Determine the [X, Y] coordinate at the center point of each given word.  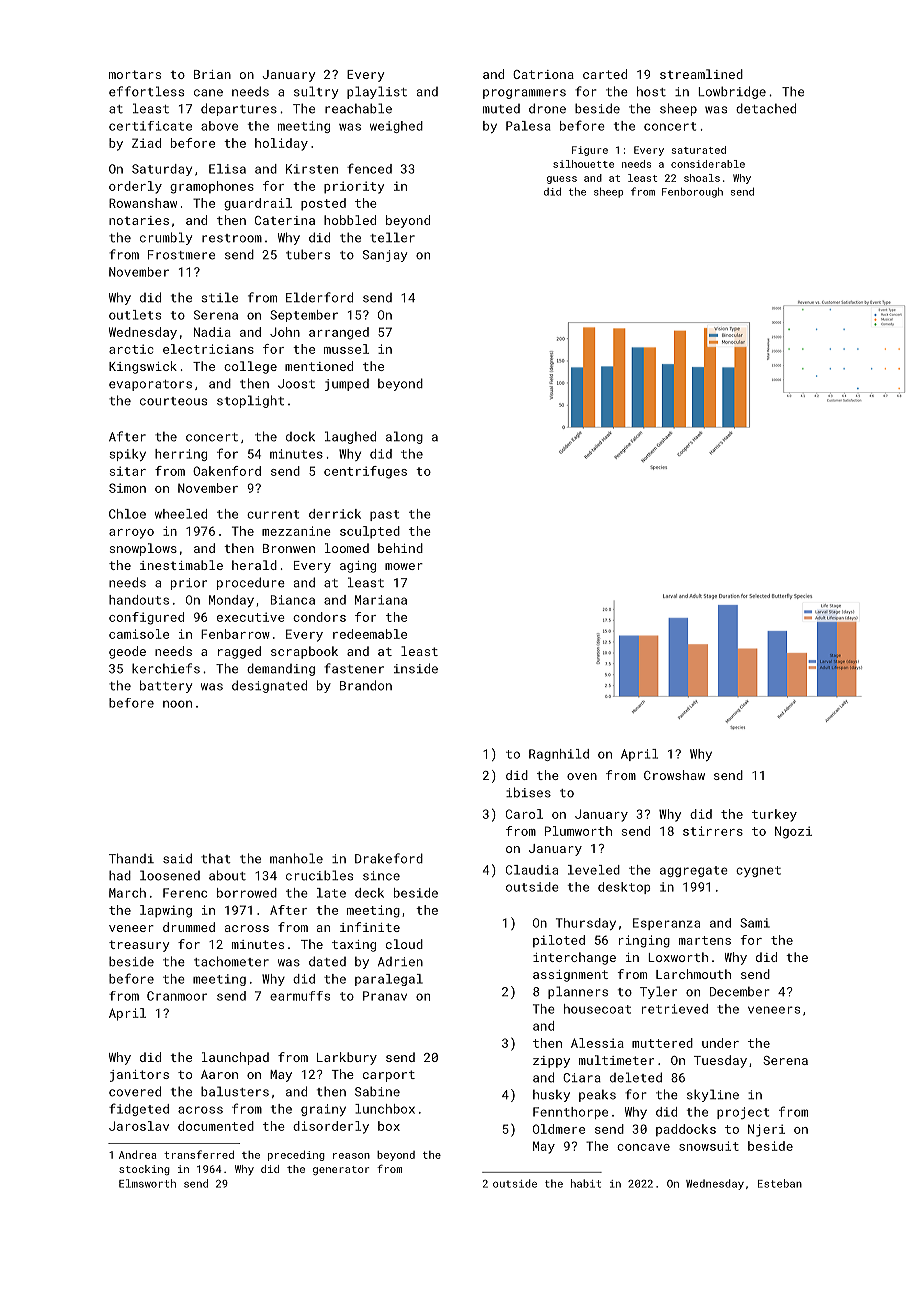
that [216, 859]
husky [551, 1096]
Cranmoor [177, 996]
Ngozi [793, 832]
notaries [139, 220]
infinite [370, 927]
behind [400, 548]
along [404, 437]
